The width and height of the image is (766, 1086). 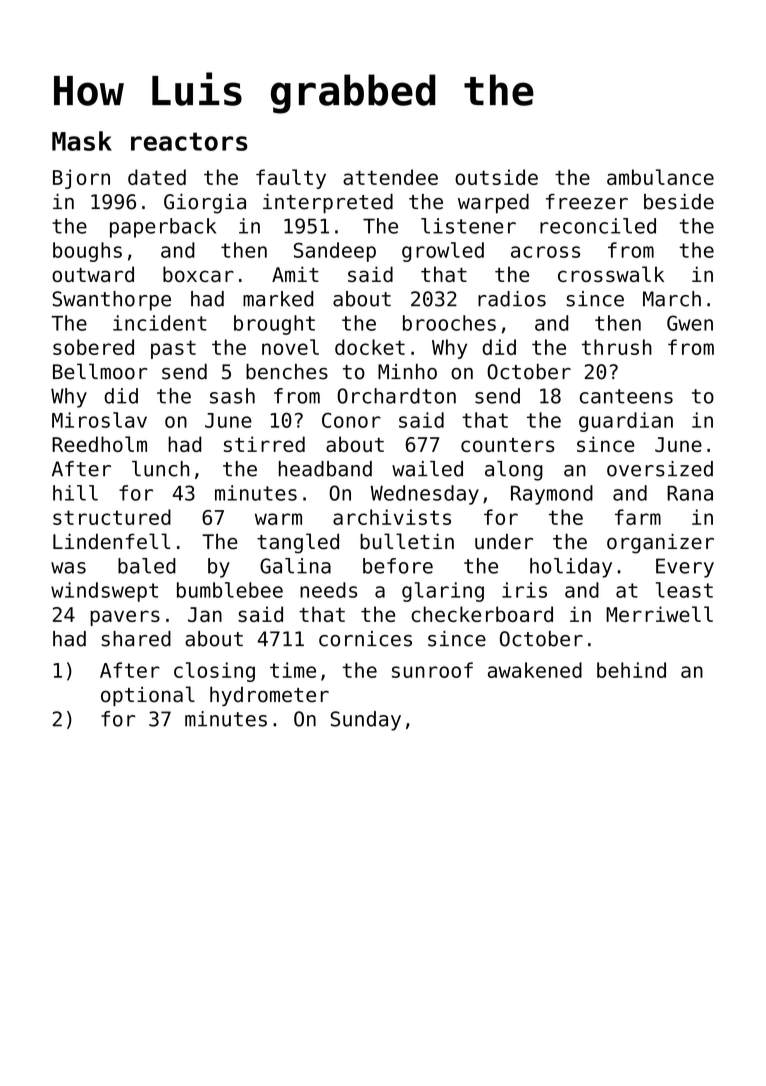 I want to click on docket, so click(x=370, y=347).
